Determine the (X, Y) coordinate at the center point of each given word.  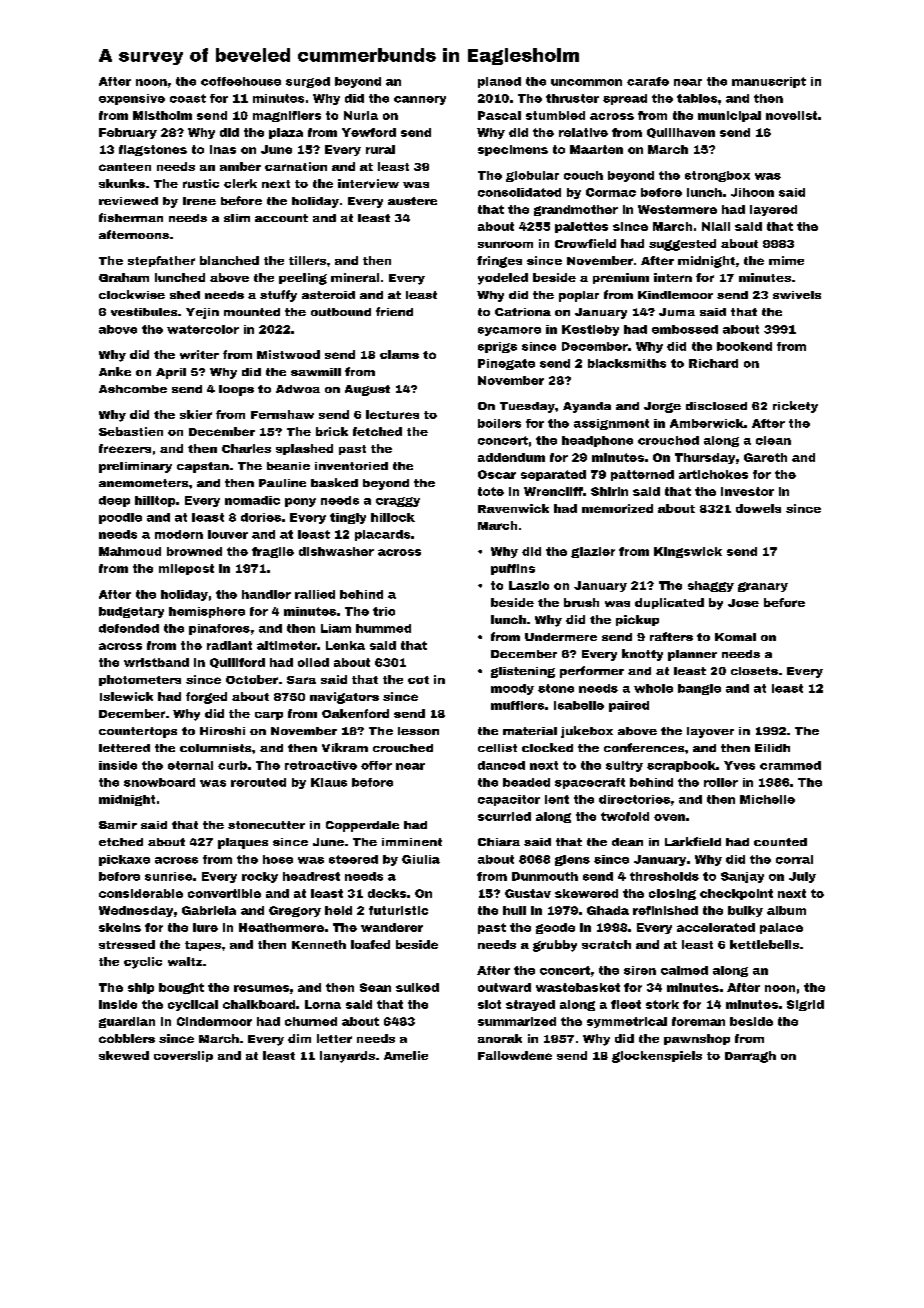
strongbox (717, 176)
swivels (797, 295)
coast (188, 98)
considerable (141, 893)
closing (672, 894)
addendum (511, 457)
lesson (418, 731)
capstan (203, 467)
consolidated (519, 192)
